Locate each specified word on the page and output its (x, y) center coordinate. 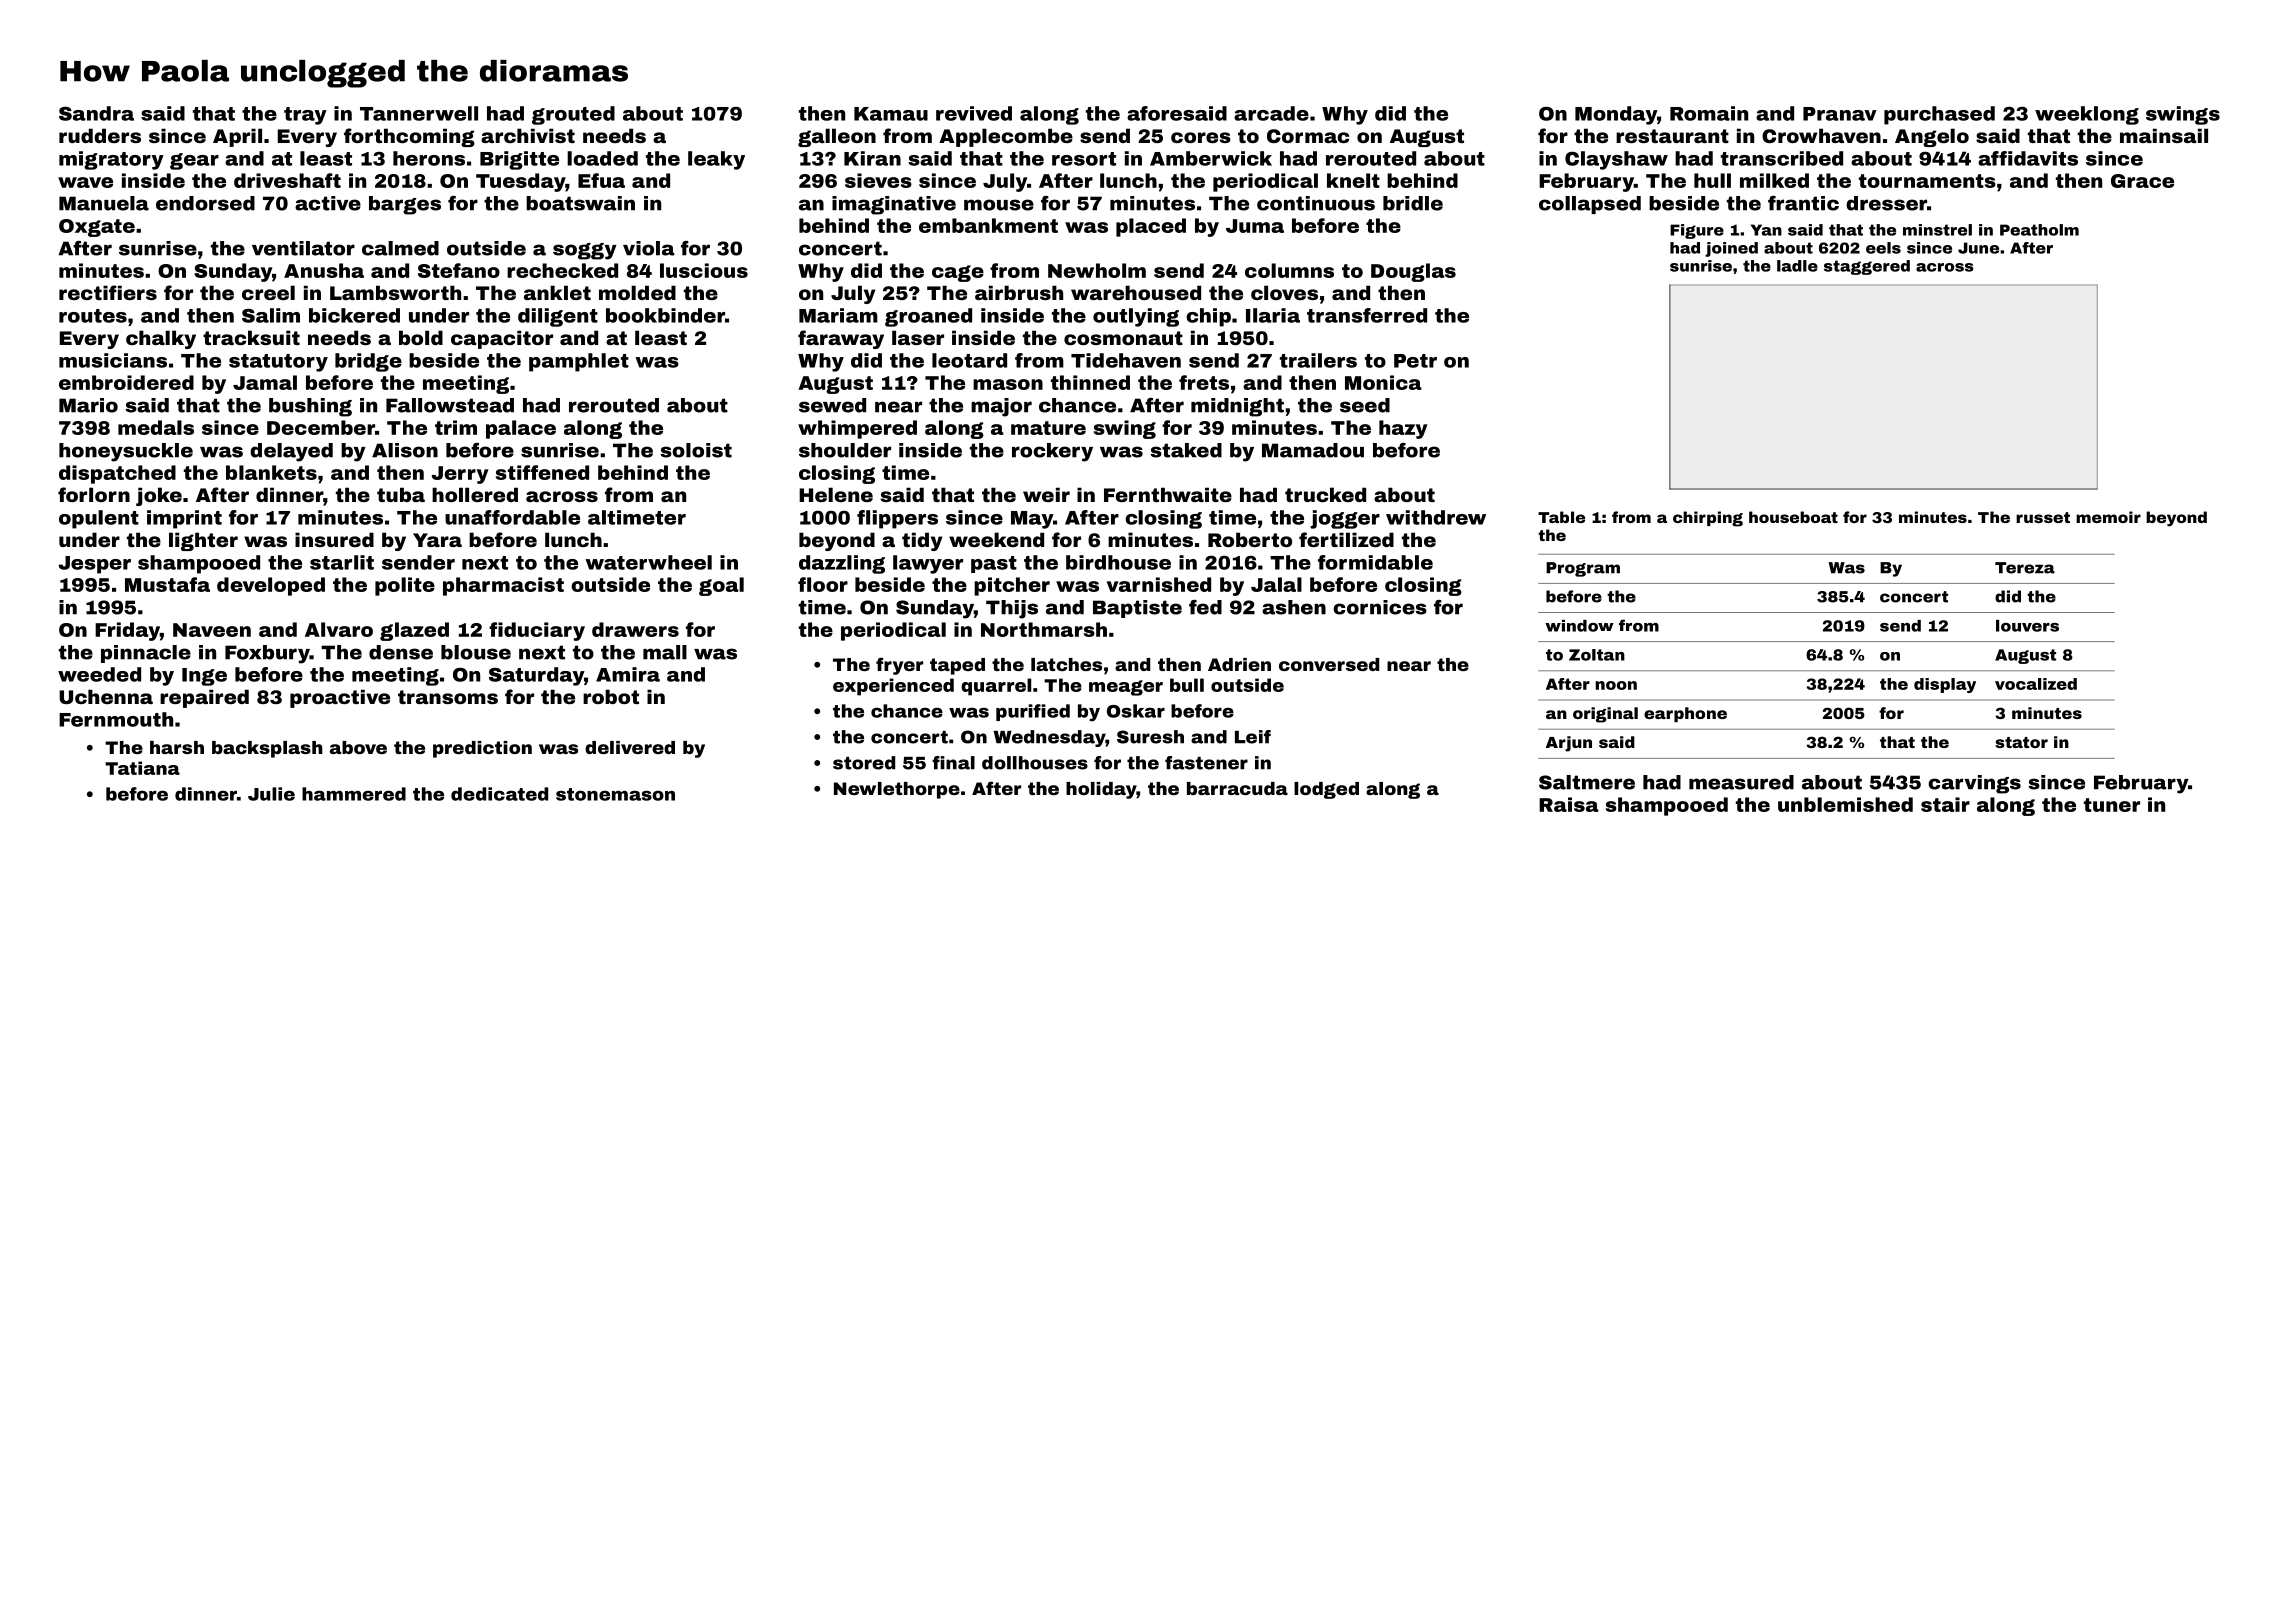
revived (974, 113)
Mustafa (167, 584)
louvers (2027, 626)
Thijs (1012, 609)
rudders (100, 135)
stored (864, 763)
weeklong (2087, 115)
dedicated (499, 794)
